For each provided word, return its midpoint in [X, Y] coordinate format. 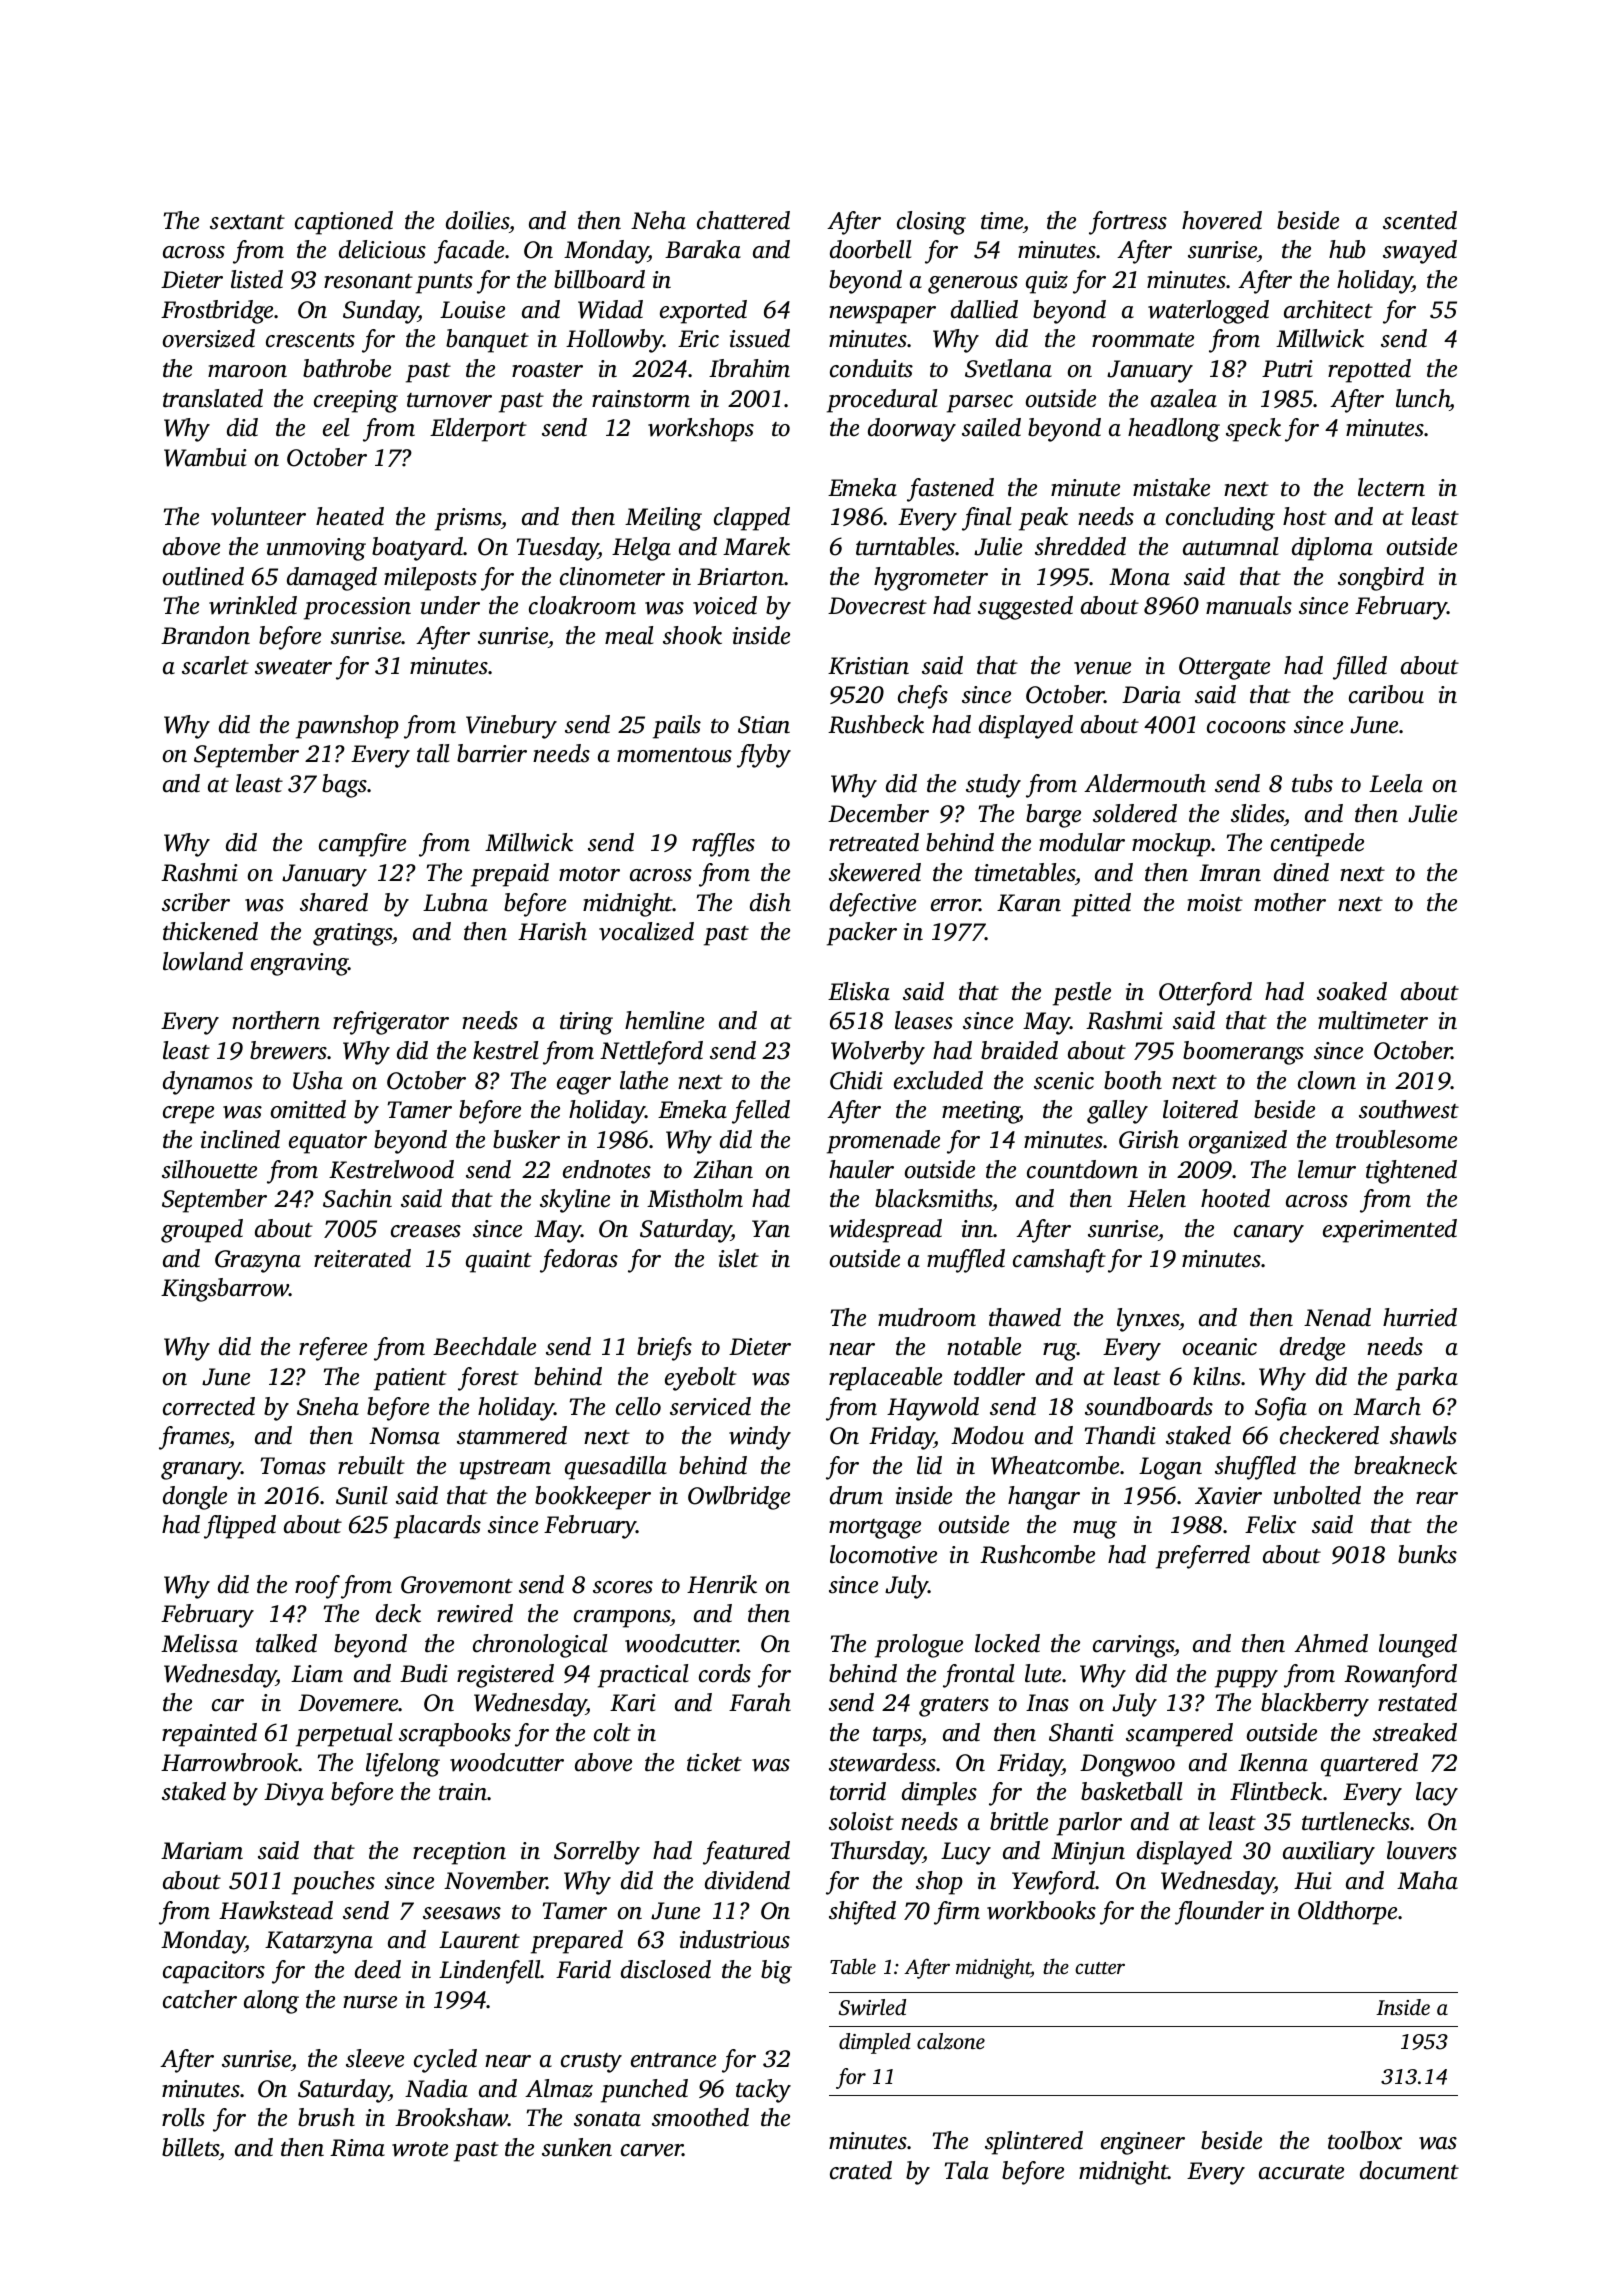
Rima [357, 2148]
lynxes [1148, 1320]
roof [317, 1587]
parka [1427, 1379]
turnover [449, 400]
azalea [1184, 398]
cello [638, 1406]
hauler [861, 1169]
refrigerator [391, 1023]
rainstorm [641, 399]
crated [861, 2170]
